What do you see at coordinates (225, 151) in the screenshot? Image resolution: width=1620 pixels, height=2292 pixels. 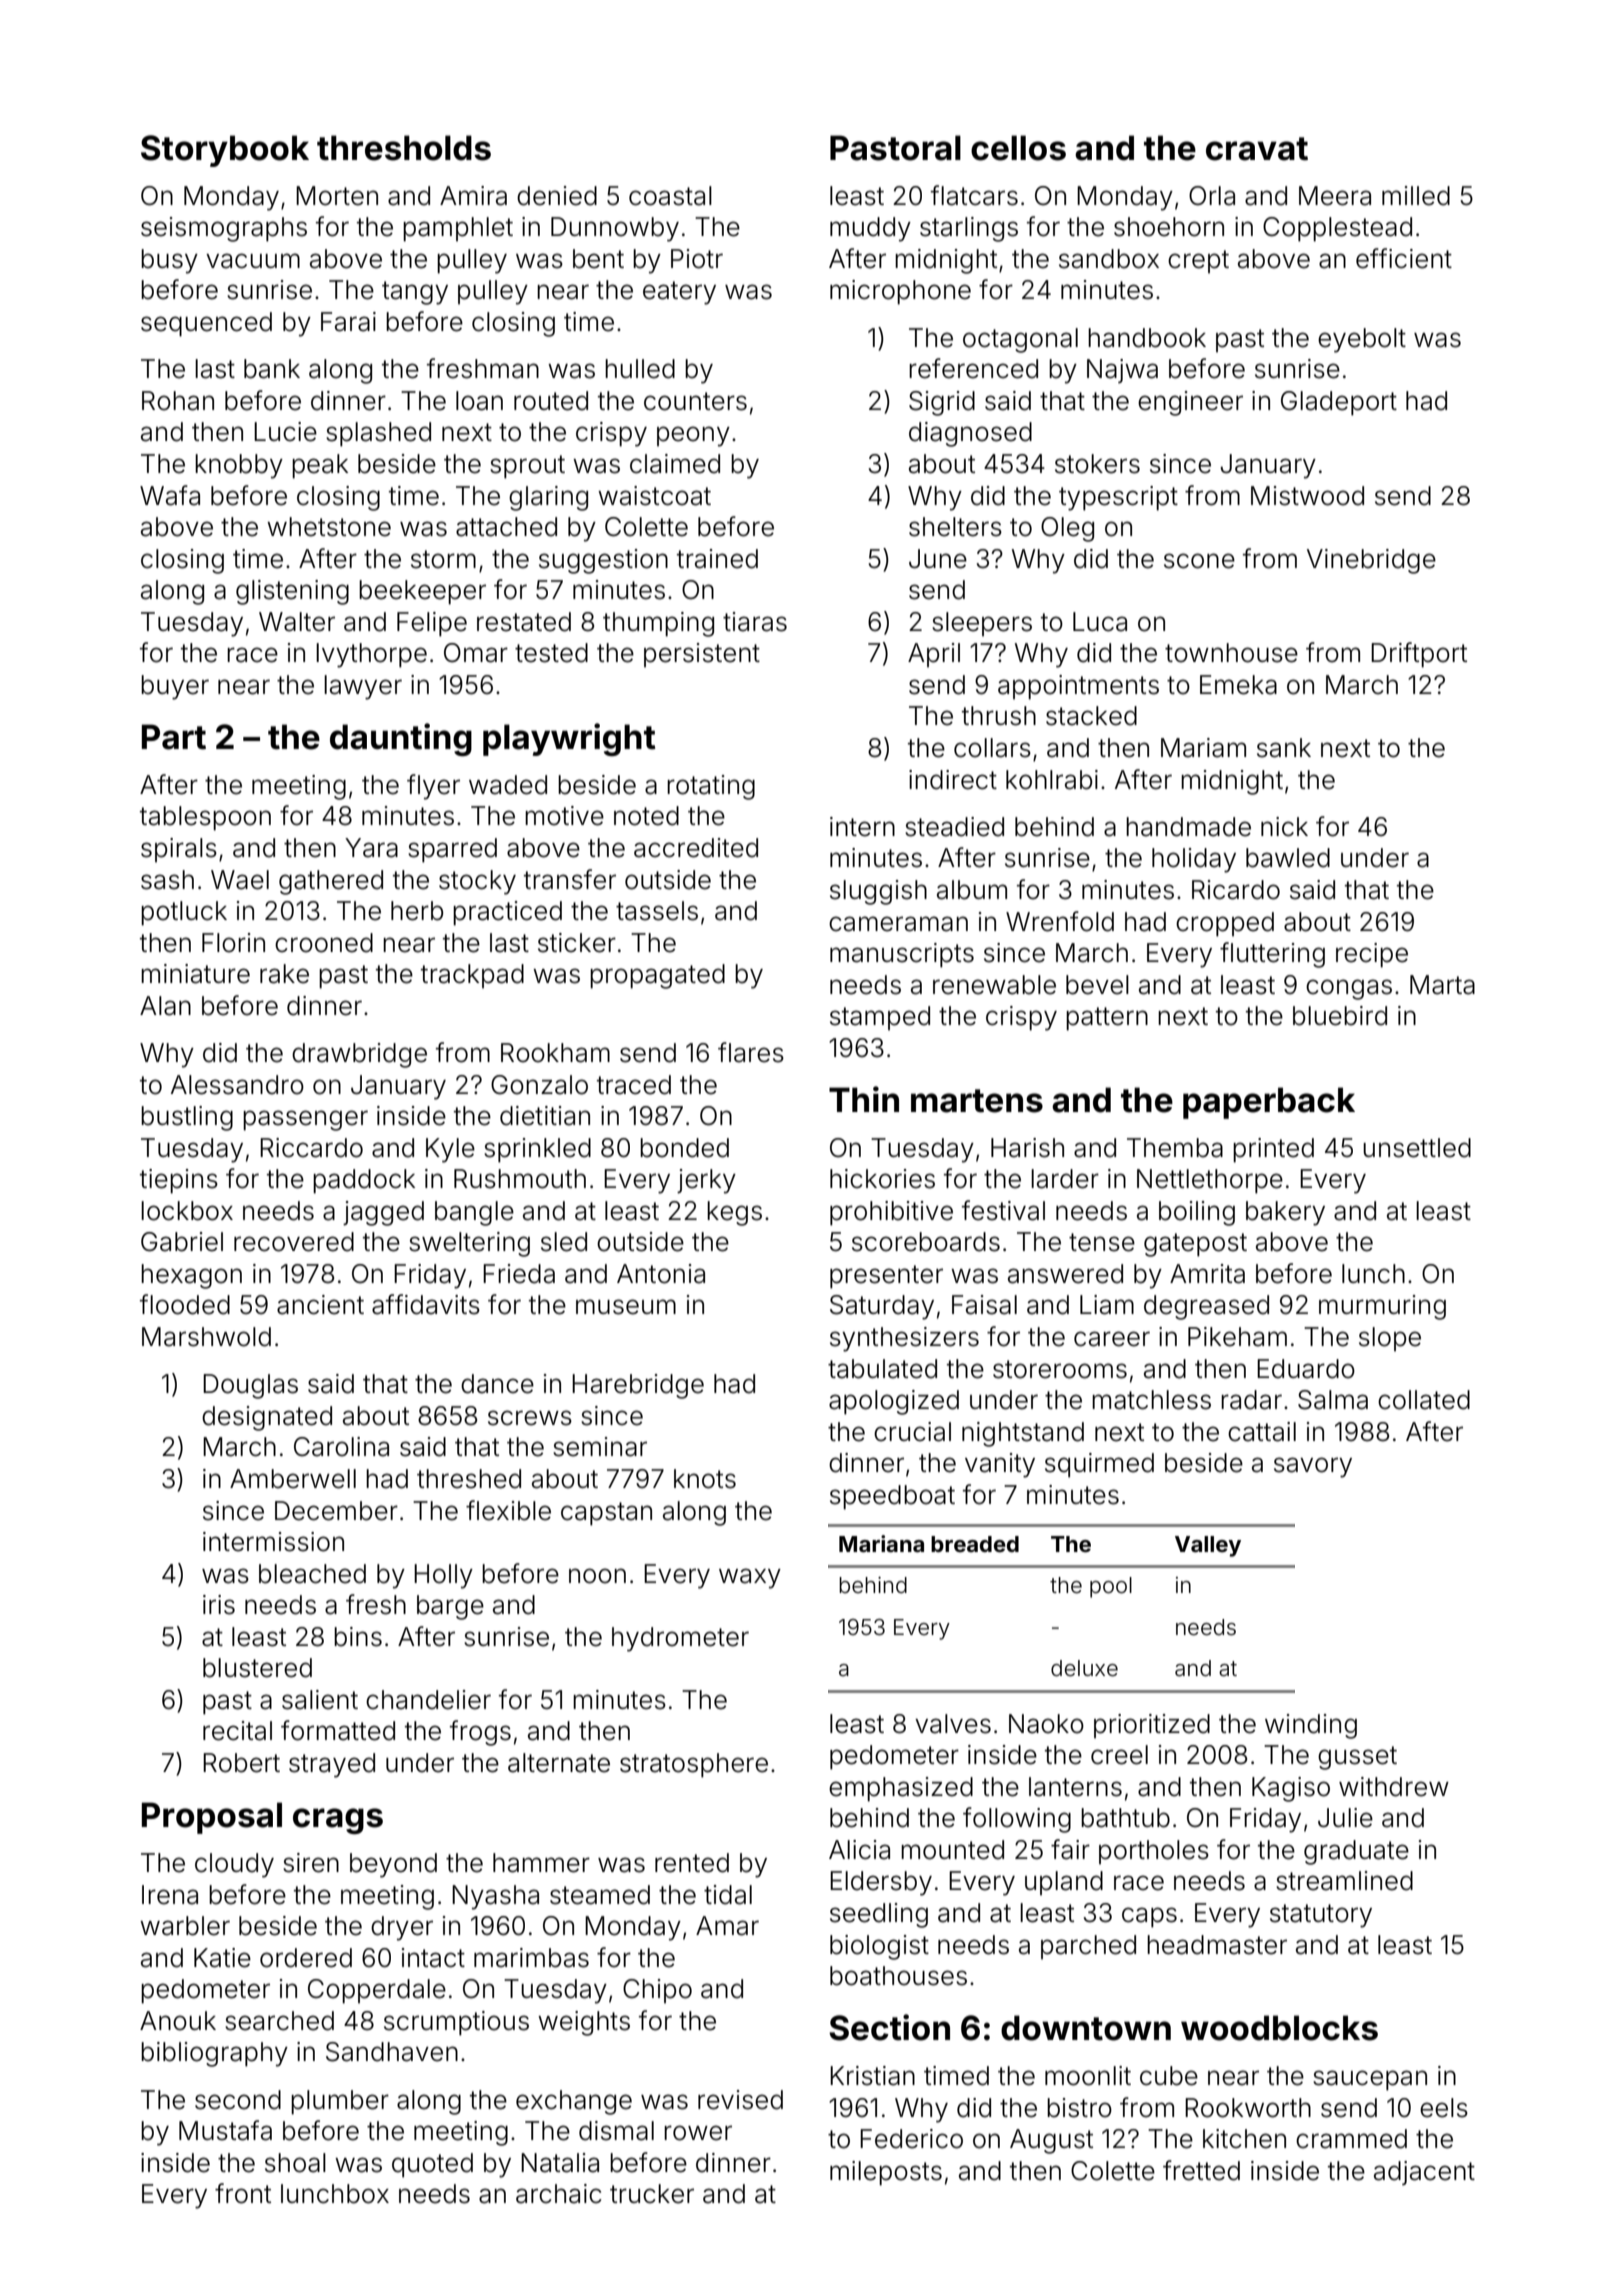 I see `Storybook` at bounding box center [225, 151].
